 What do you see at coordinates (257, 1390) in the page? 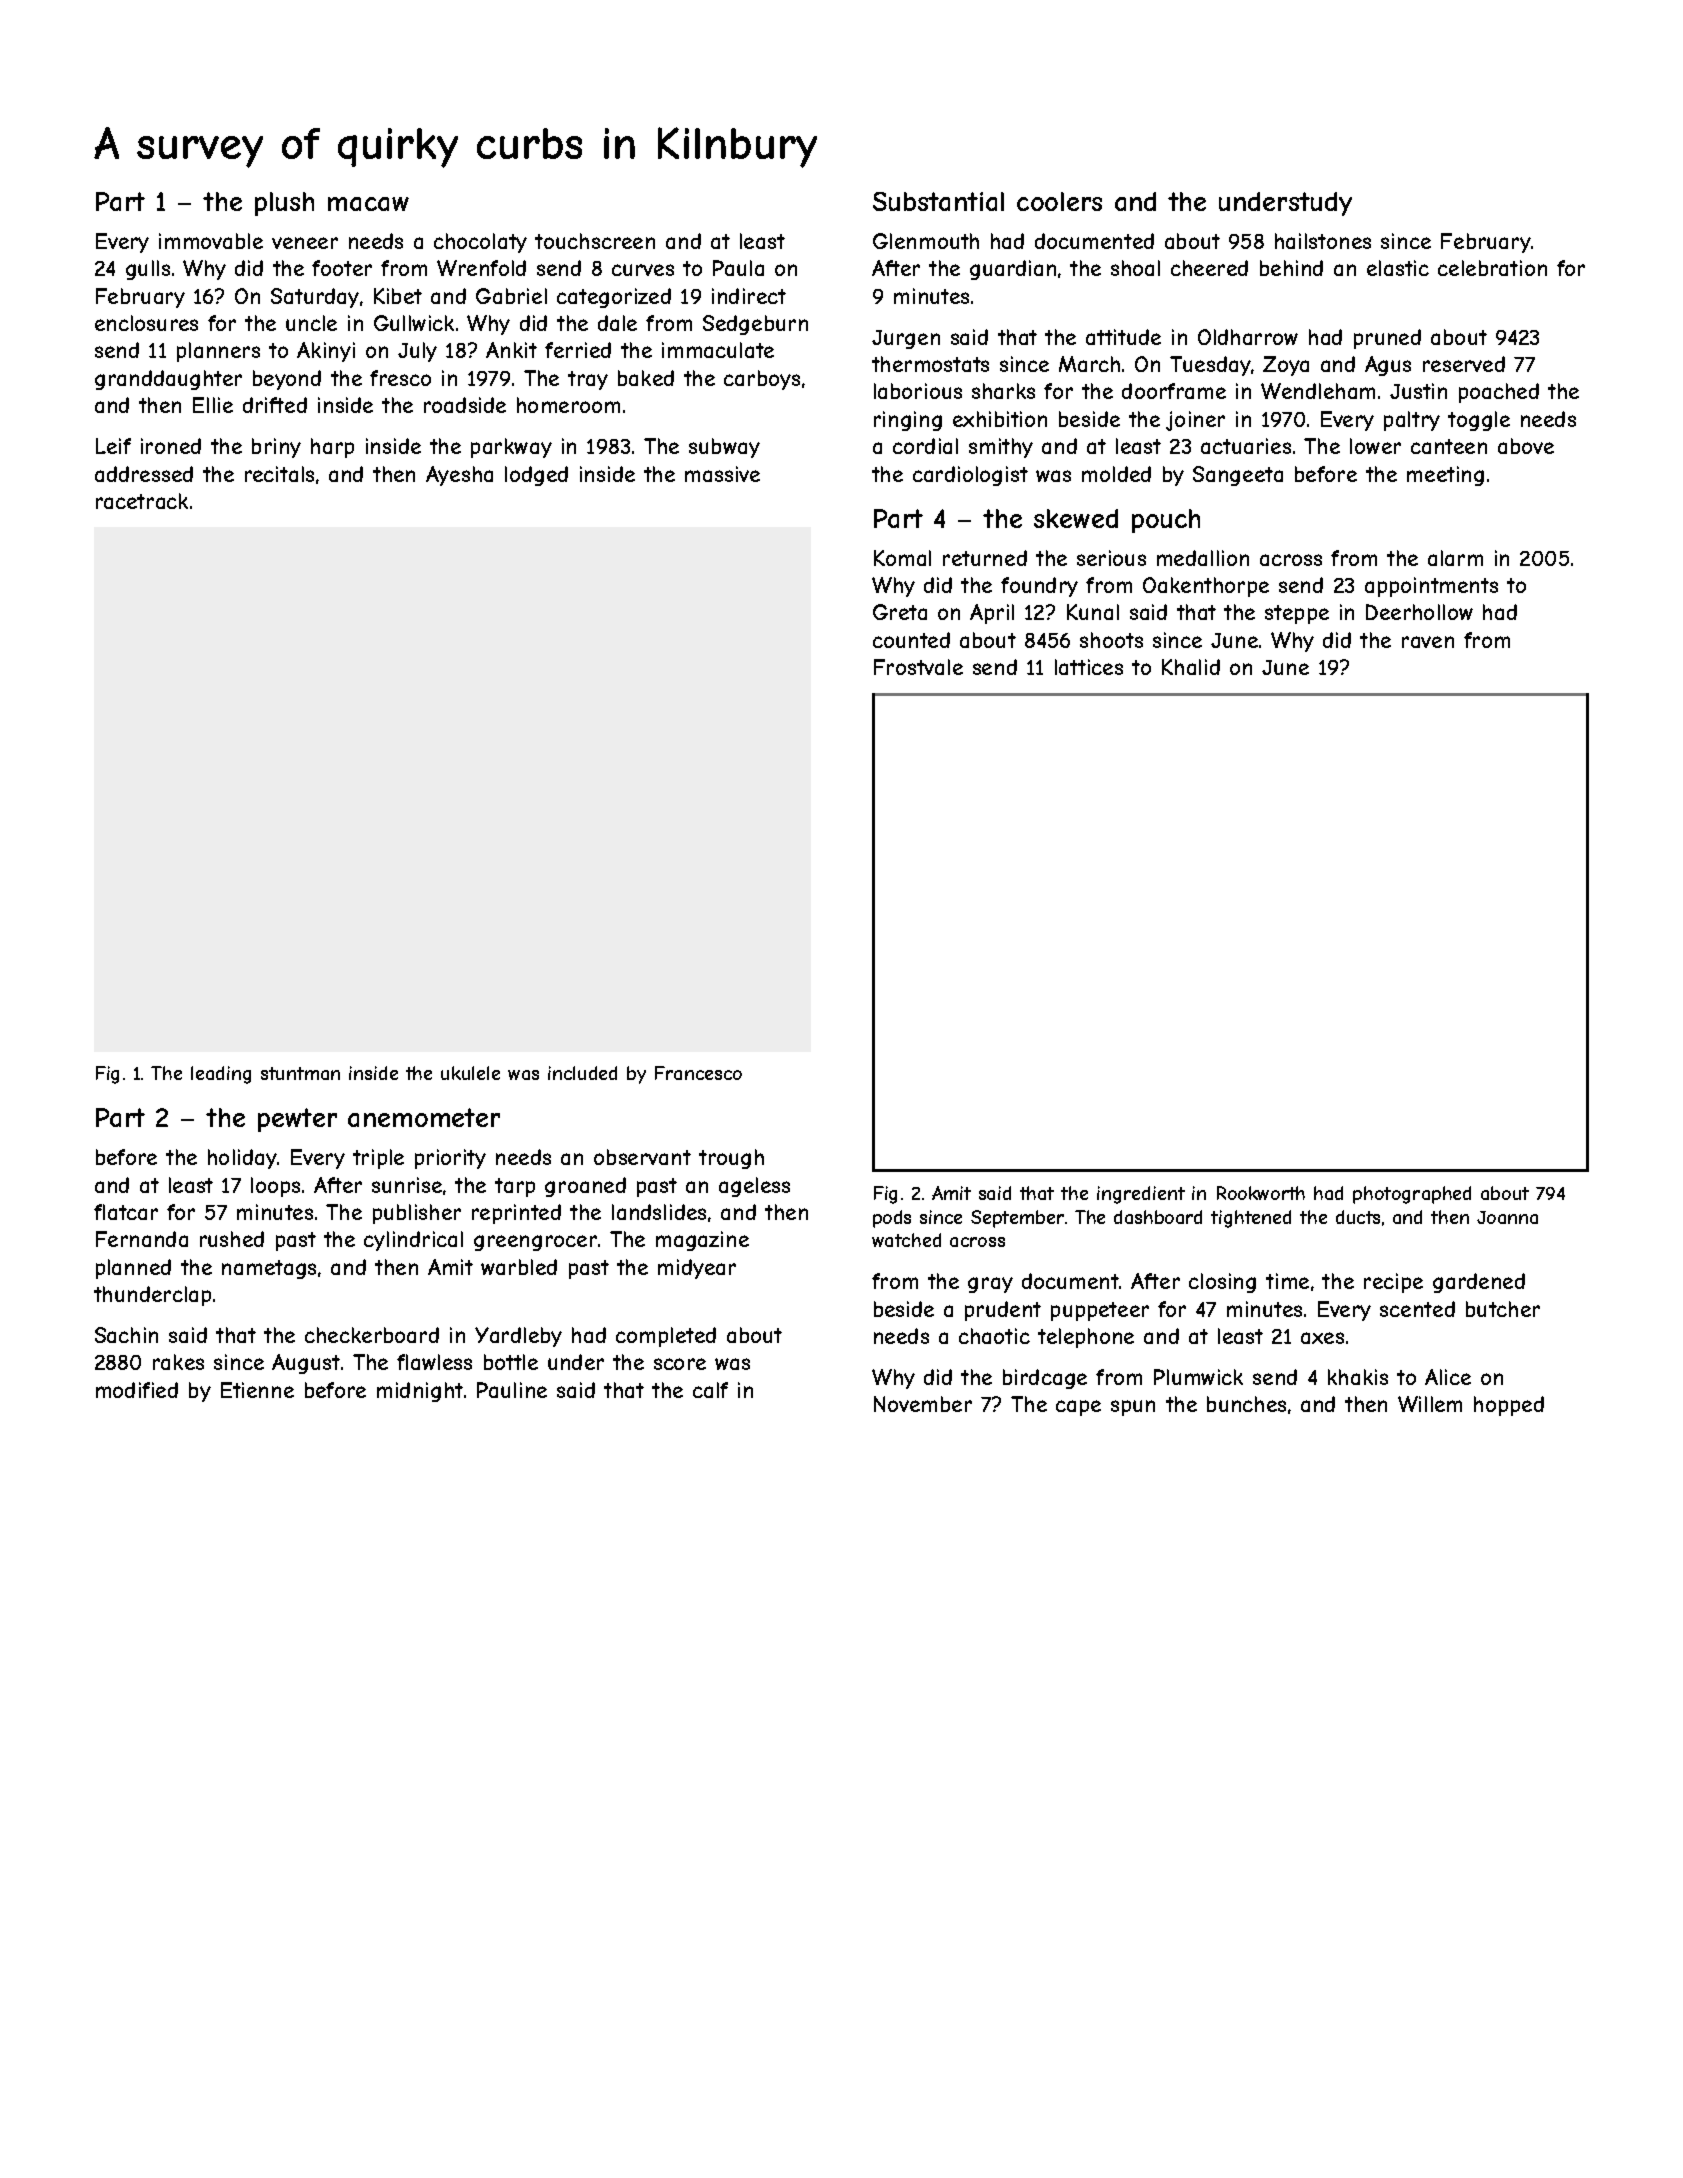
I see `Etienne` at bounding box center [257, 1390].
